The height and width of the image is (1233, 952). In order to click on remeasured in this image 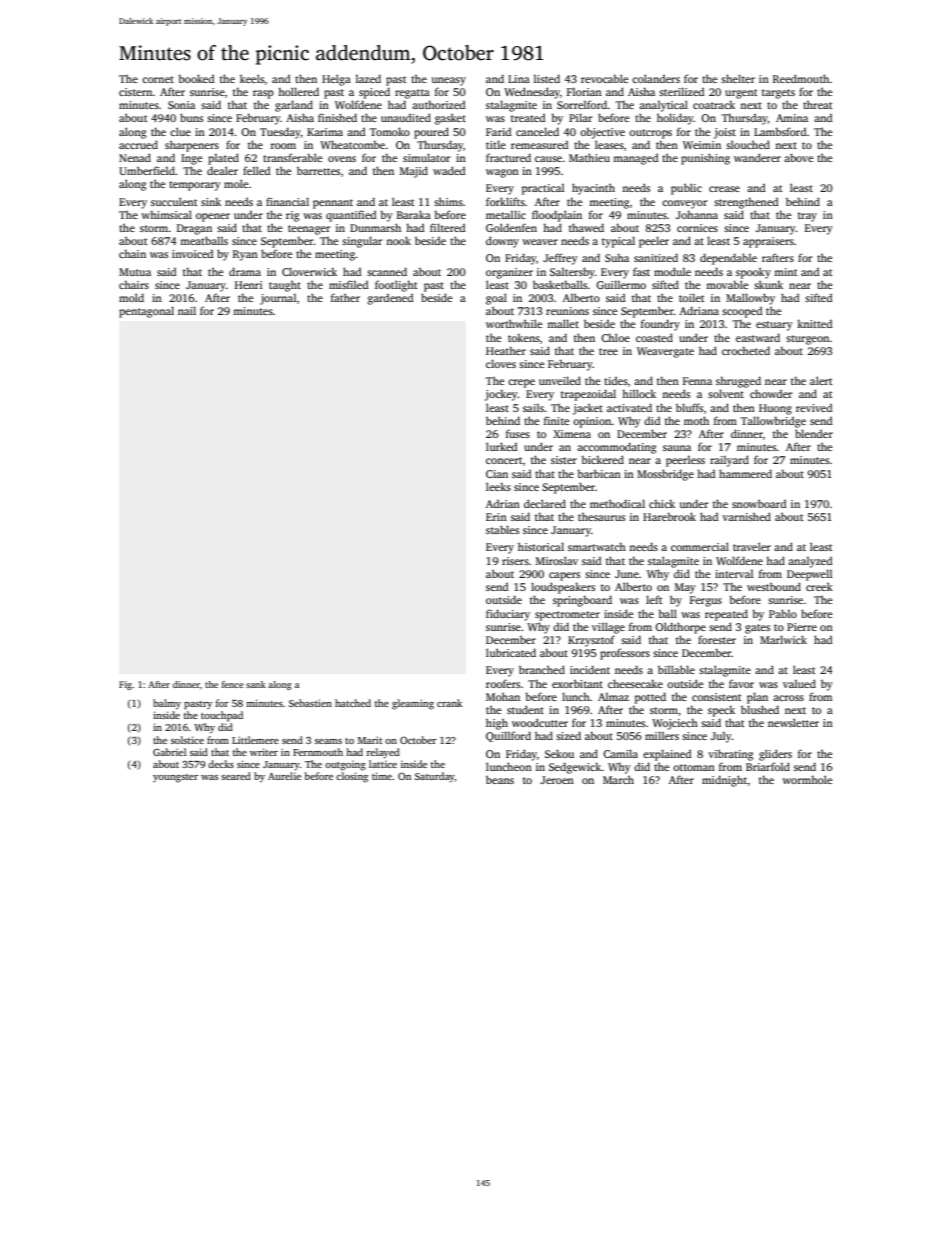, I will do `click(539, 144)`.
